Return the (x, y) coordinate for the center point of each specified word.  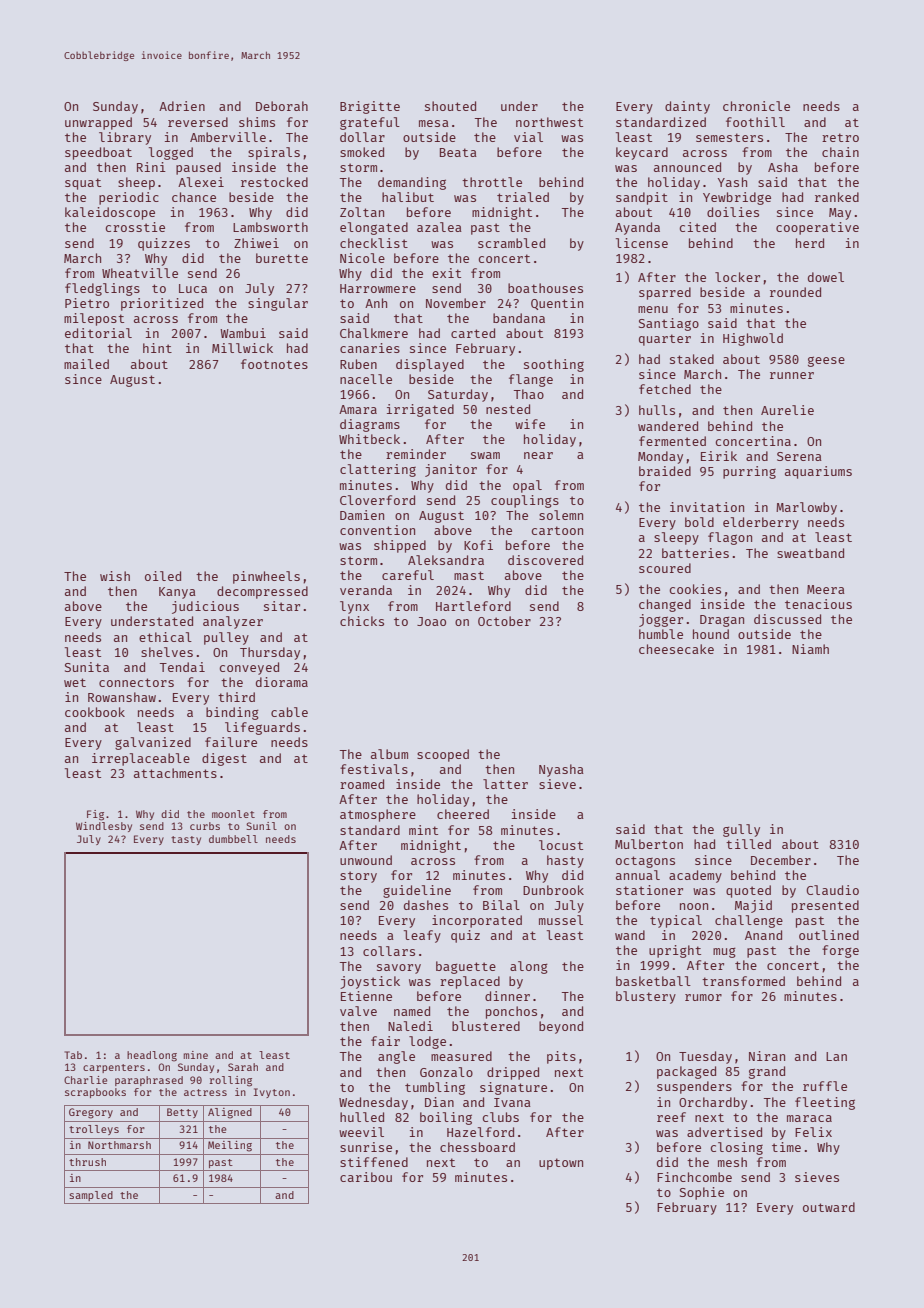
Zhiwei (256, 243)
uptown (561, 1164)
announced (687, 167)
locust (561, 845)
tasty (186, 840)
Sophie (702, 1193)
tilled (748, 844)
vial (528, 137)
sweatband (810, 553)
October (504, 621)
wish (115, 576)
